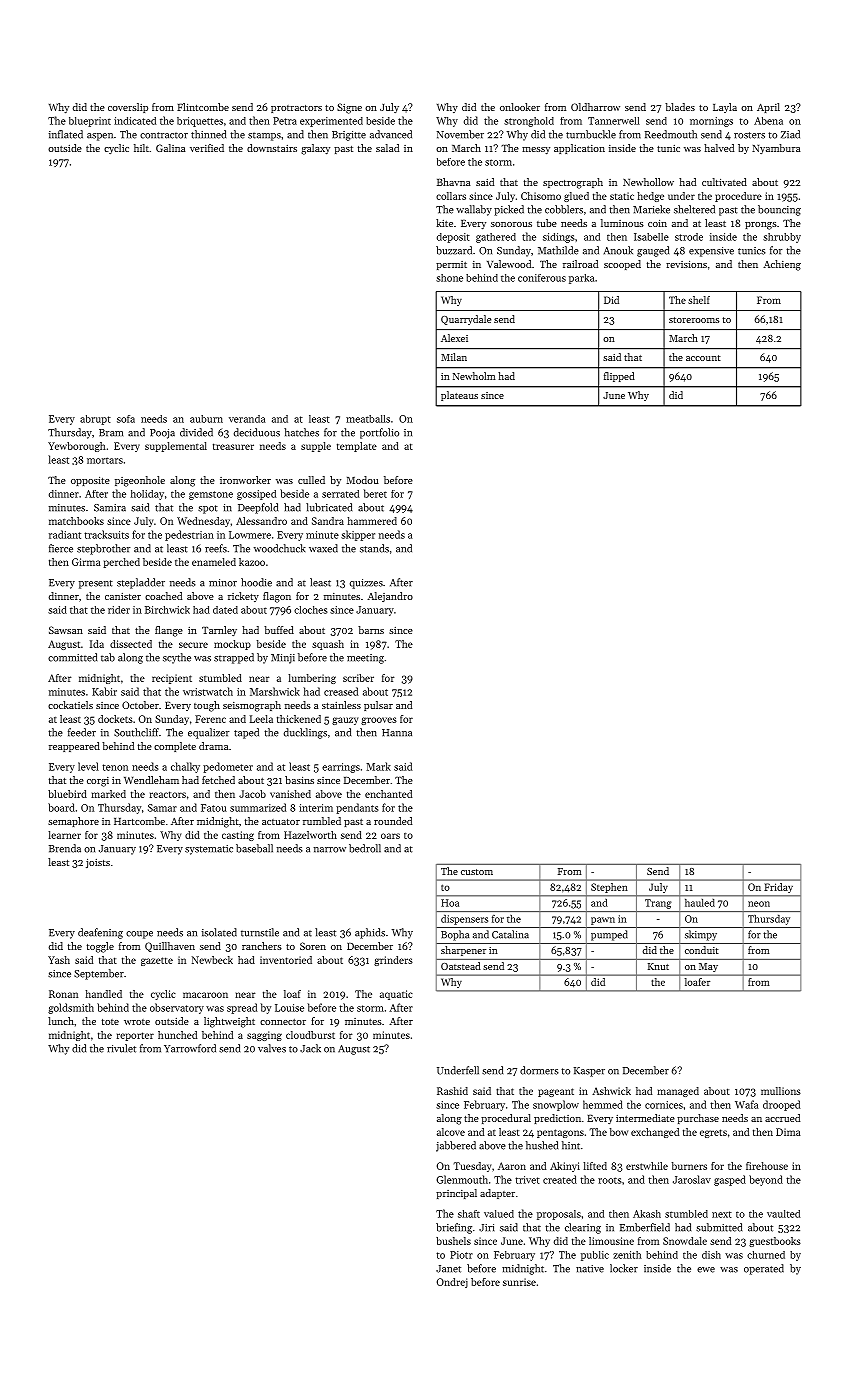  What do you see at coordinates (450, 903) in the image?
I see `Hoa` at bounding box center [450, 903].
